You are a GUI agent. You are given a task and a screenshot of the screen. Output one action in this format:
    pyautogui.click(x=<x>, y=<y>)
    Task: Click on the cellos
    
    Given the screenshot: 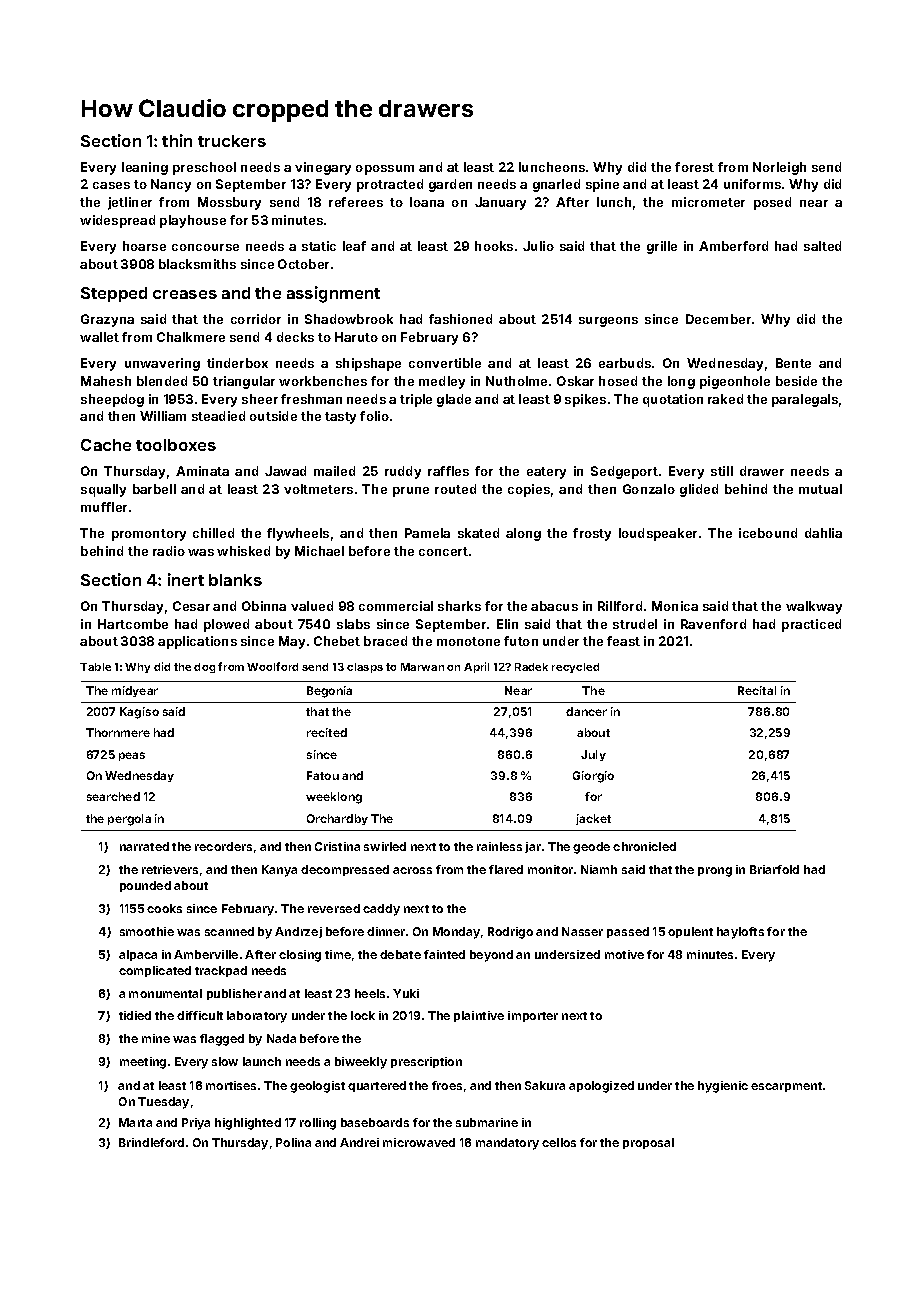 What is the action you would take?
    pyautogui.click(x=559, y=1142)
